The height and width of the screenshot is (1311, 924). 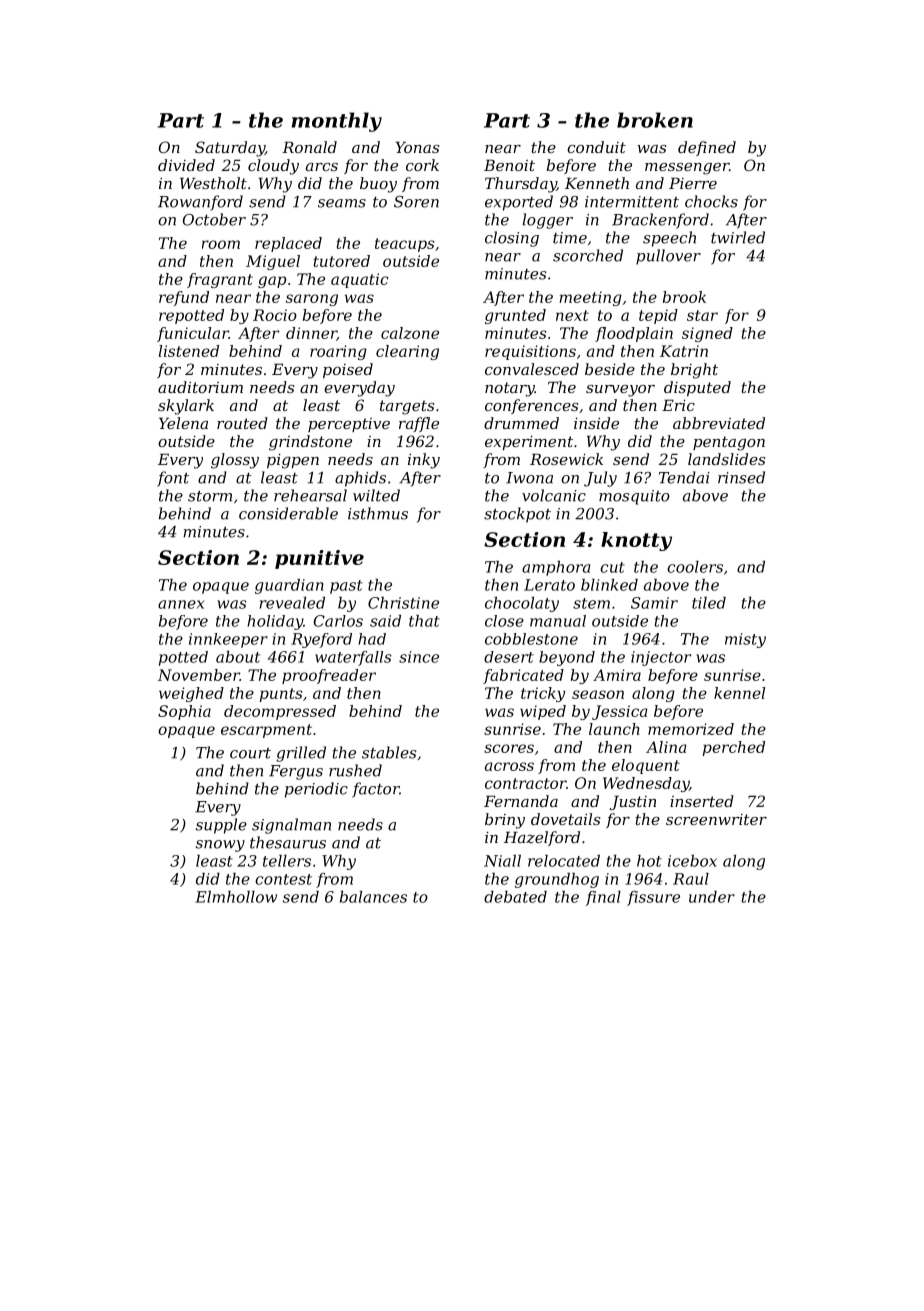 I want to click on defined, so click(x=707, y=148).
